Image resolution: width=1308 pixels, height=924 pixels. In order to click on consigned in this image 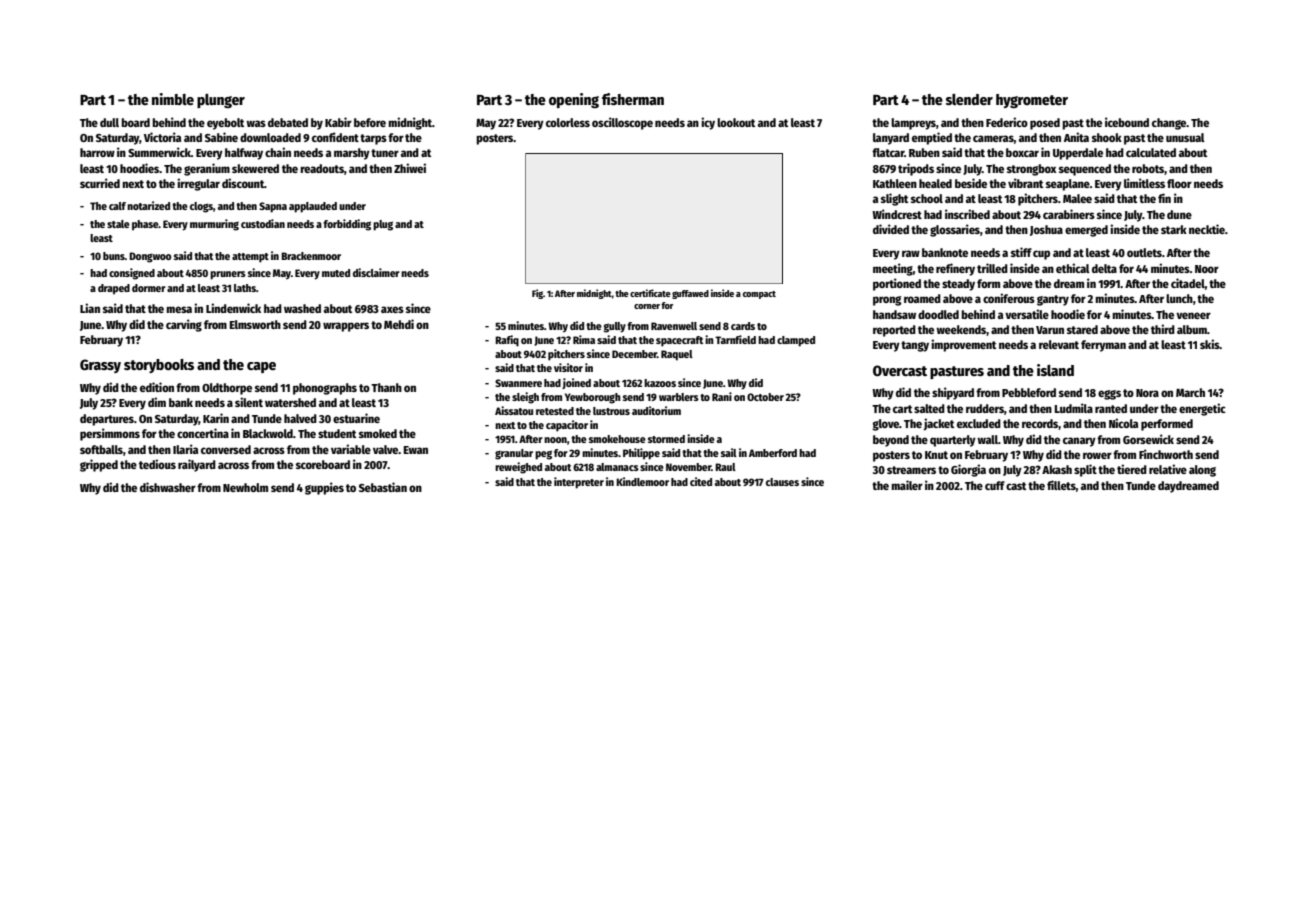, I will do `click(132, 274)`.
